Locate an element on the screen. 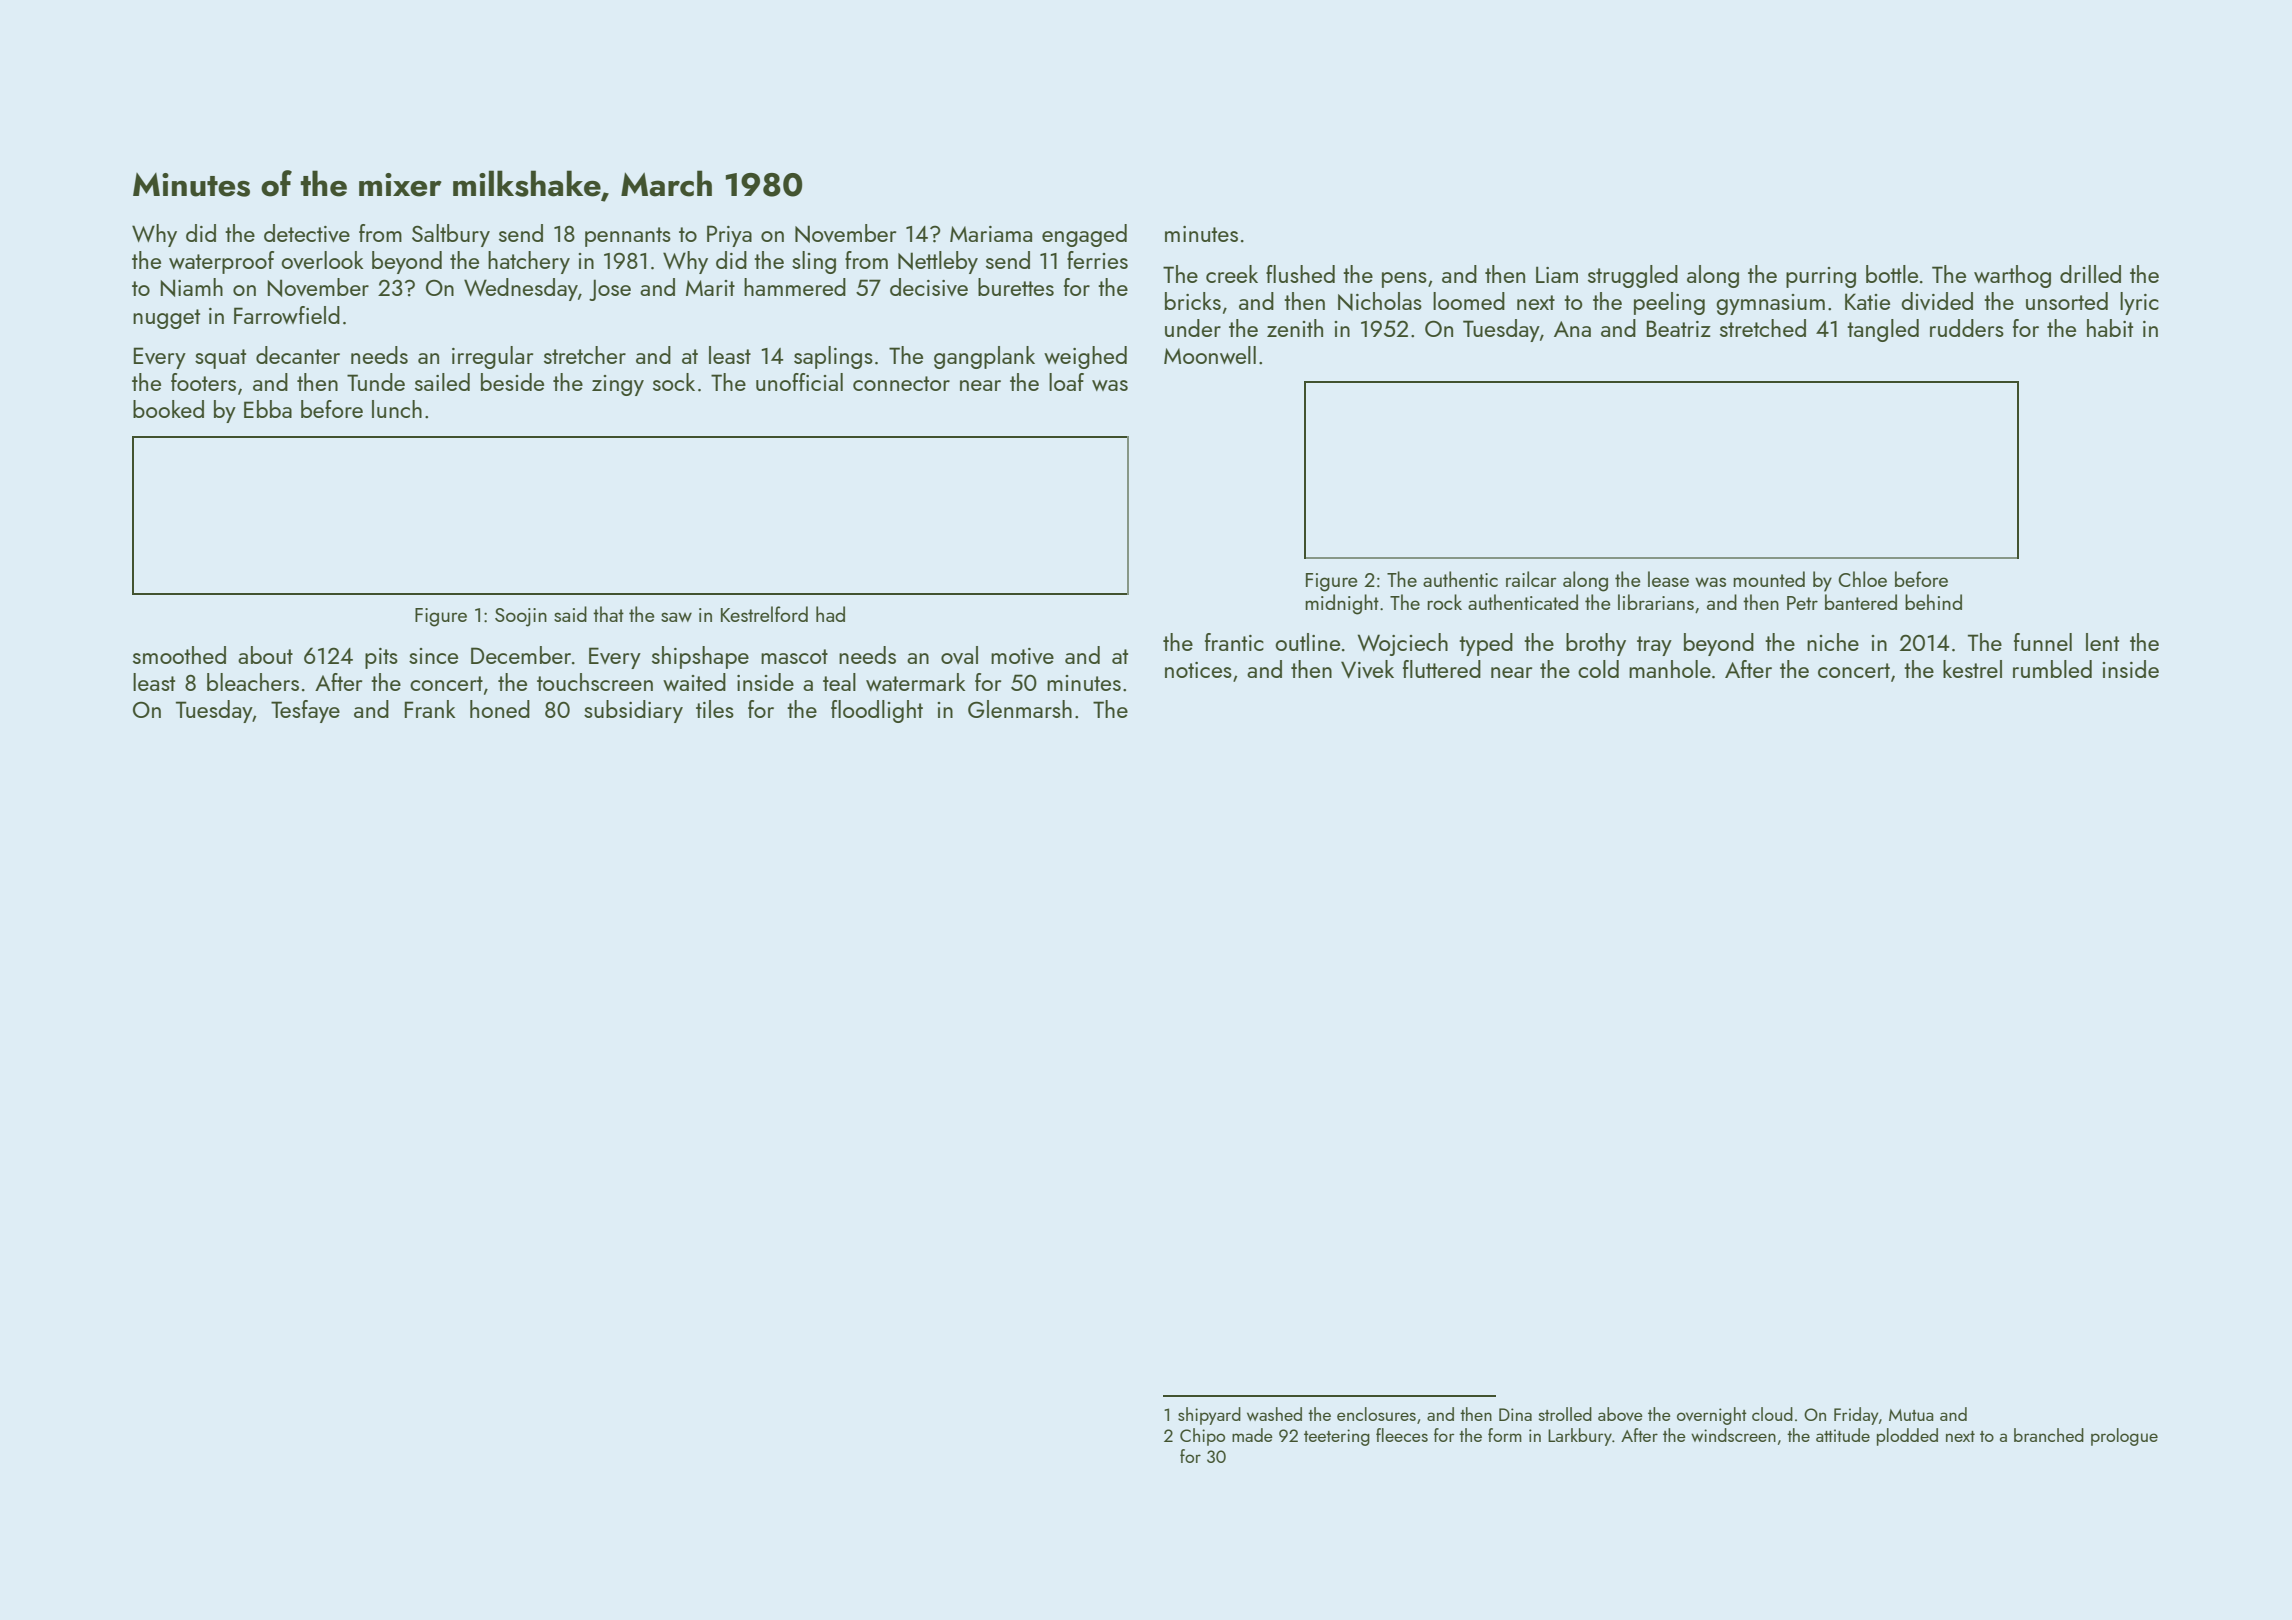  Tesfaye is located at coordinates (305, 711).
